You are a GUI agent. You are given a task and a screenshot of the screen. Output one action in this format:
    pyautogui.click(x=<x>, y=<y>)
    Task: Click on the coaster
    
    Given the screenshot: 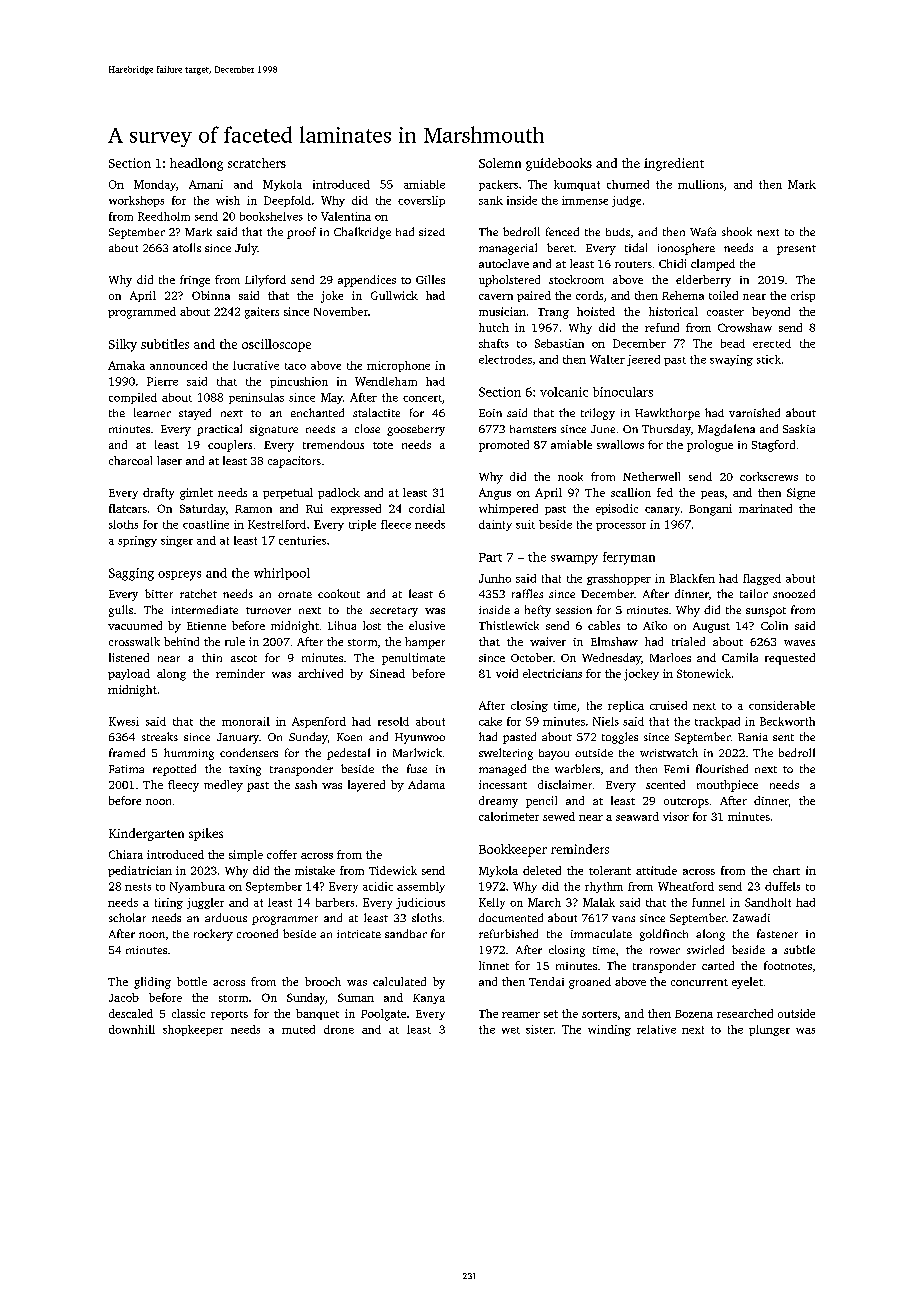 What is the action you would take?
    pyautogui.click(x=725, y=312)
